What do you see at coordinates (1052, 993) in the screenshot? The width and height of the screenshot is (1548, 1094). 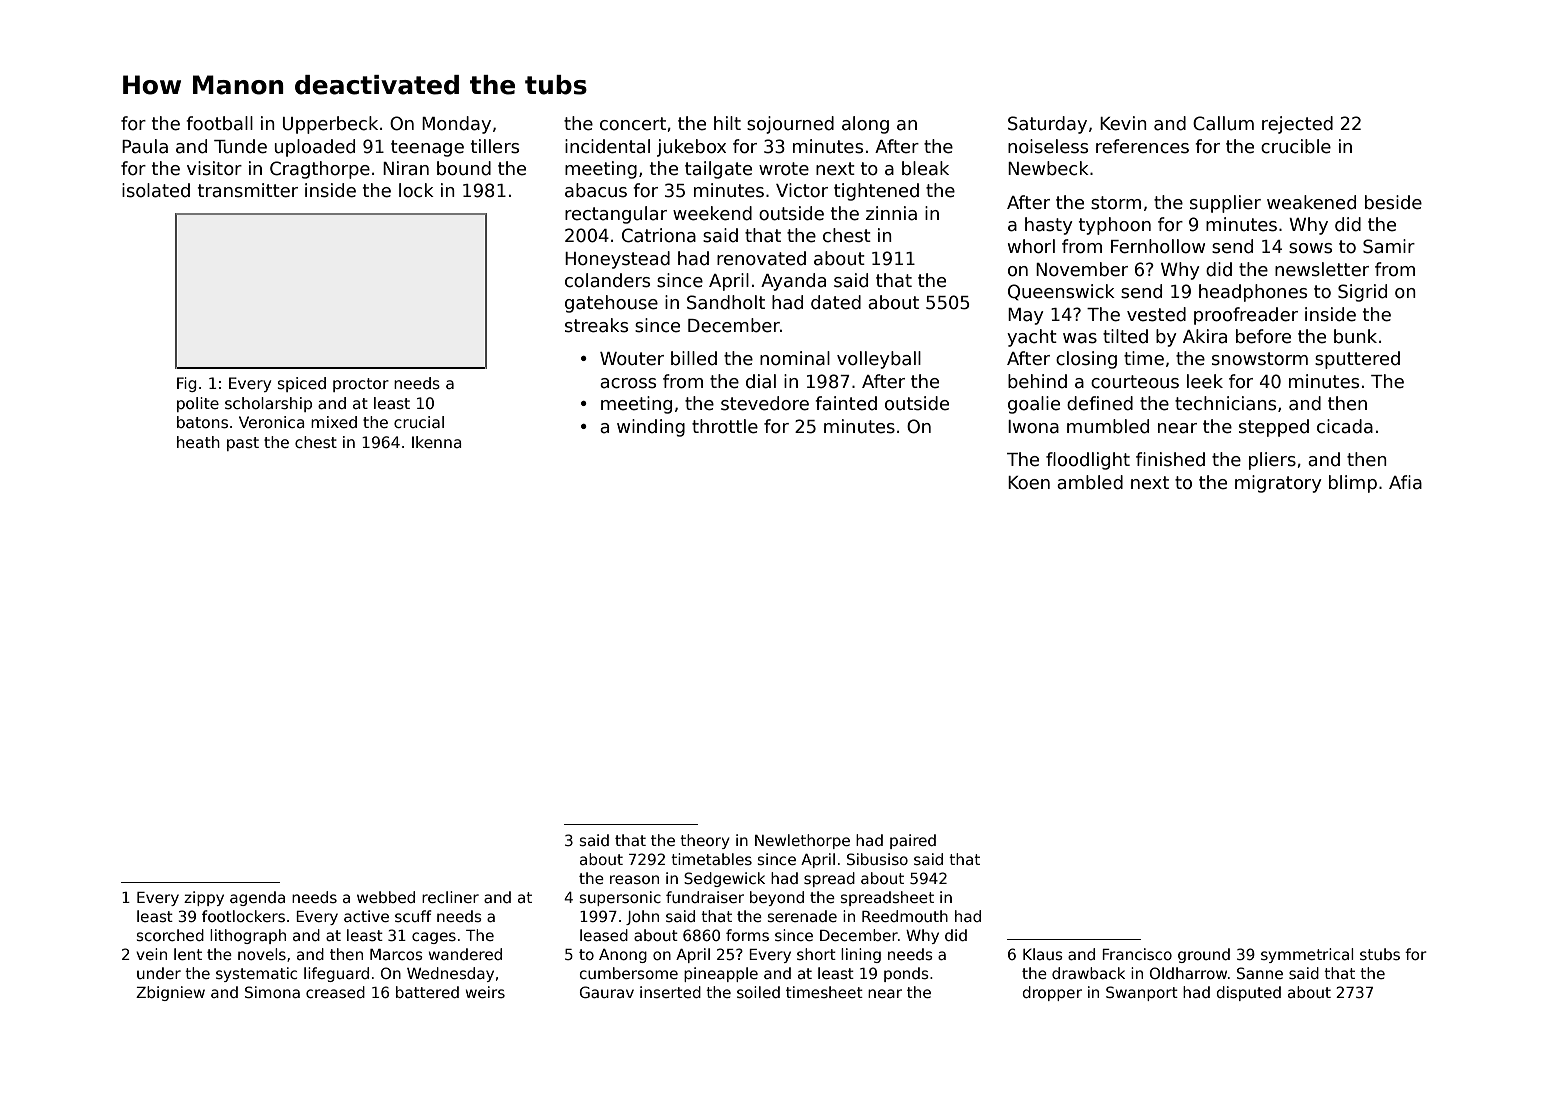 I see `dropper` at bounding box center [1052, 993].
